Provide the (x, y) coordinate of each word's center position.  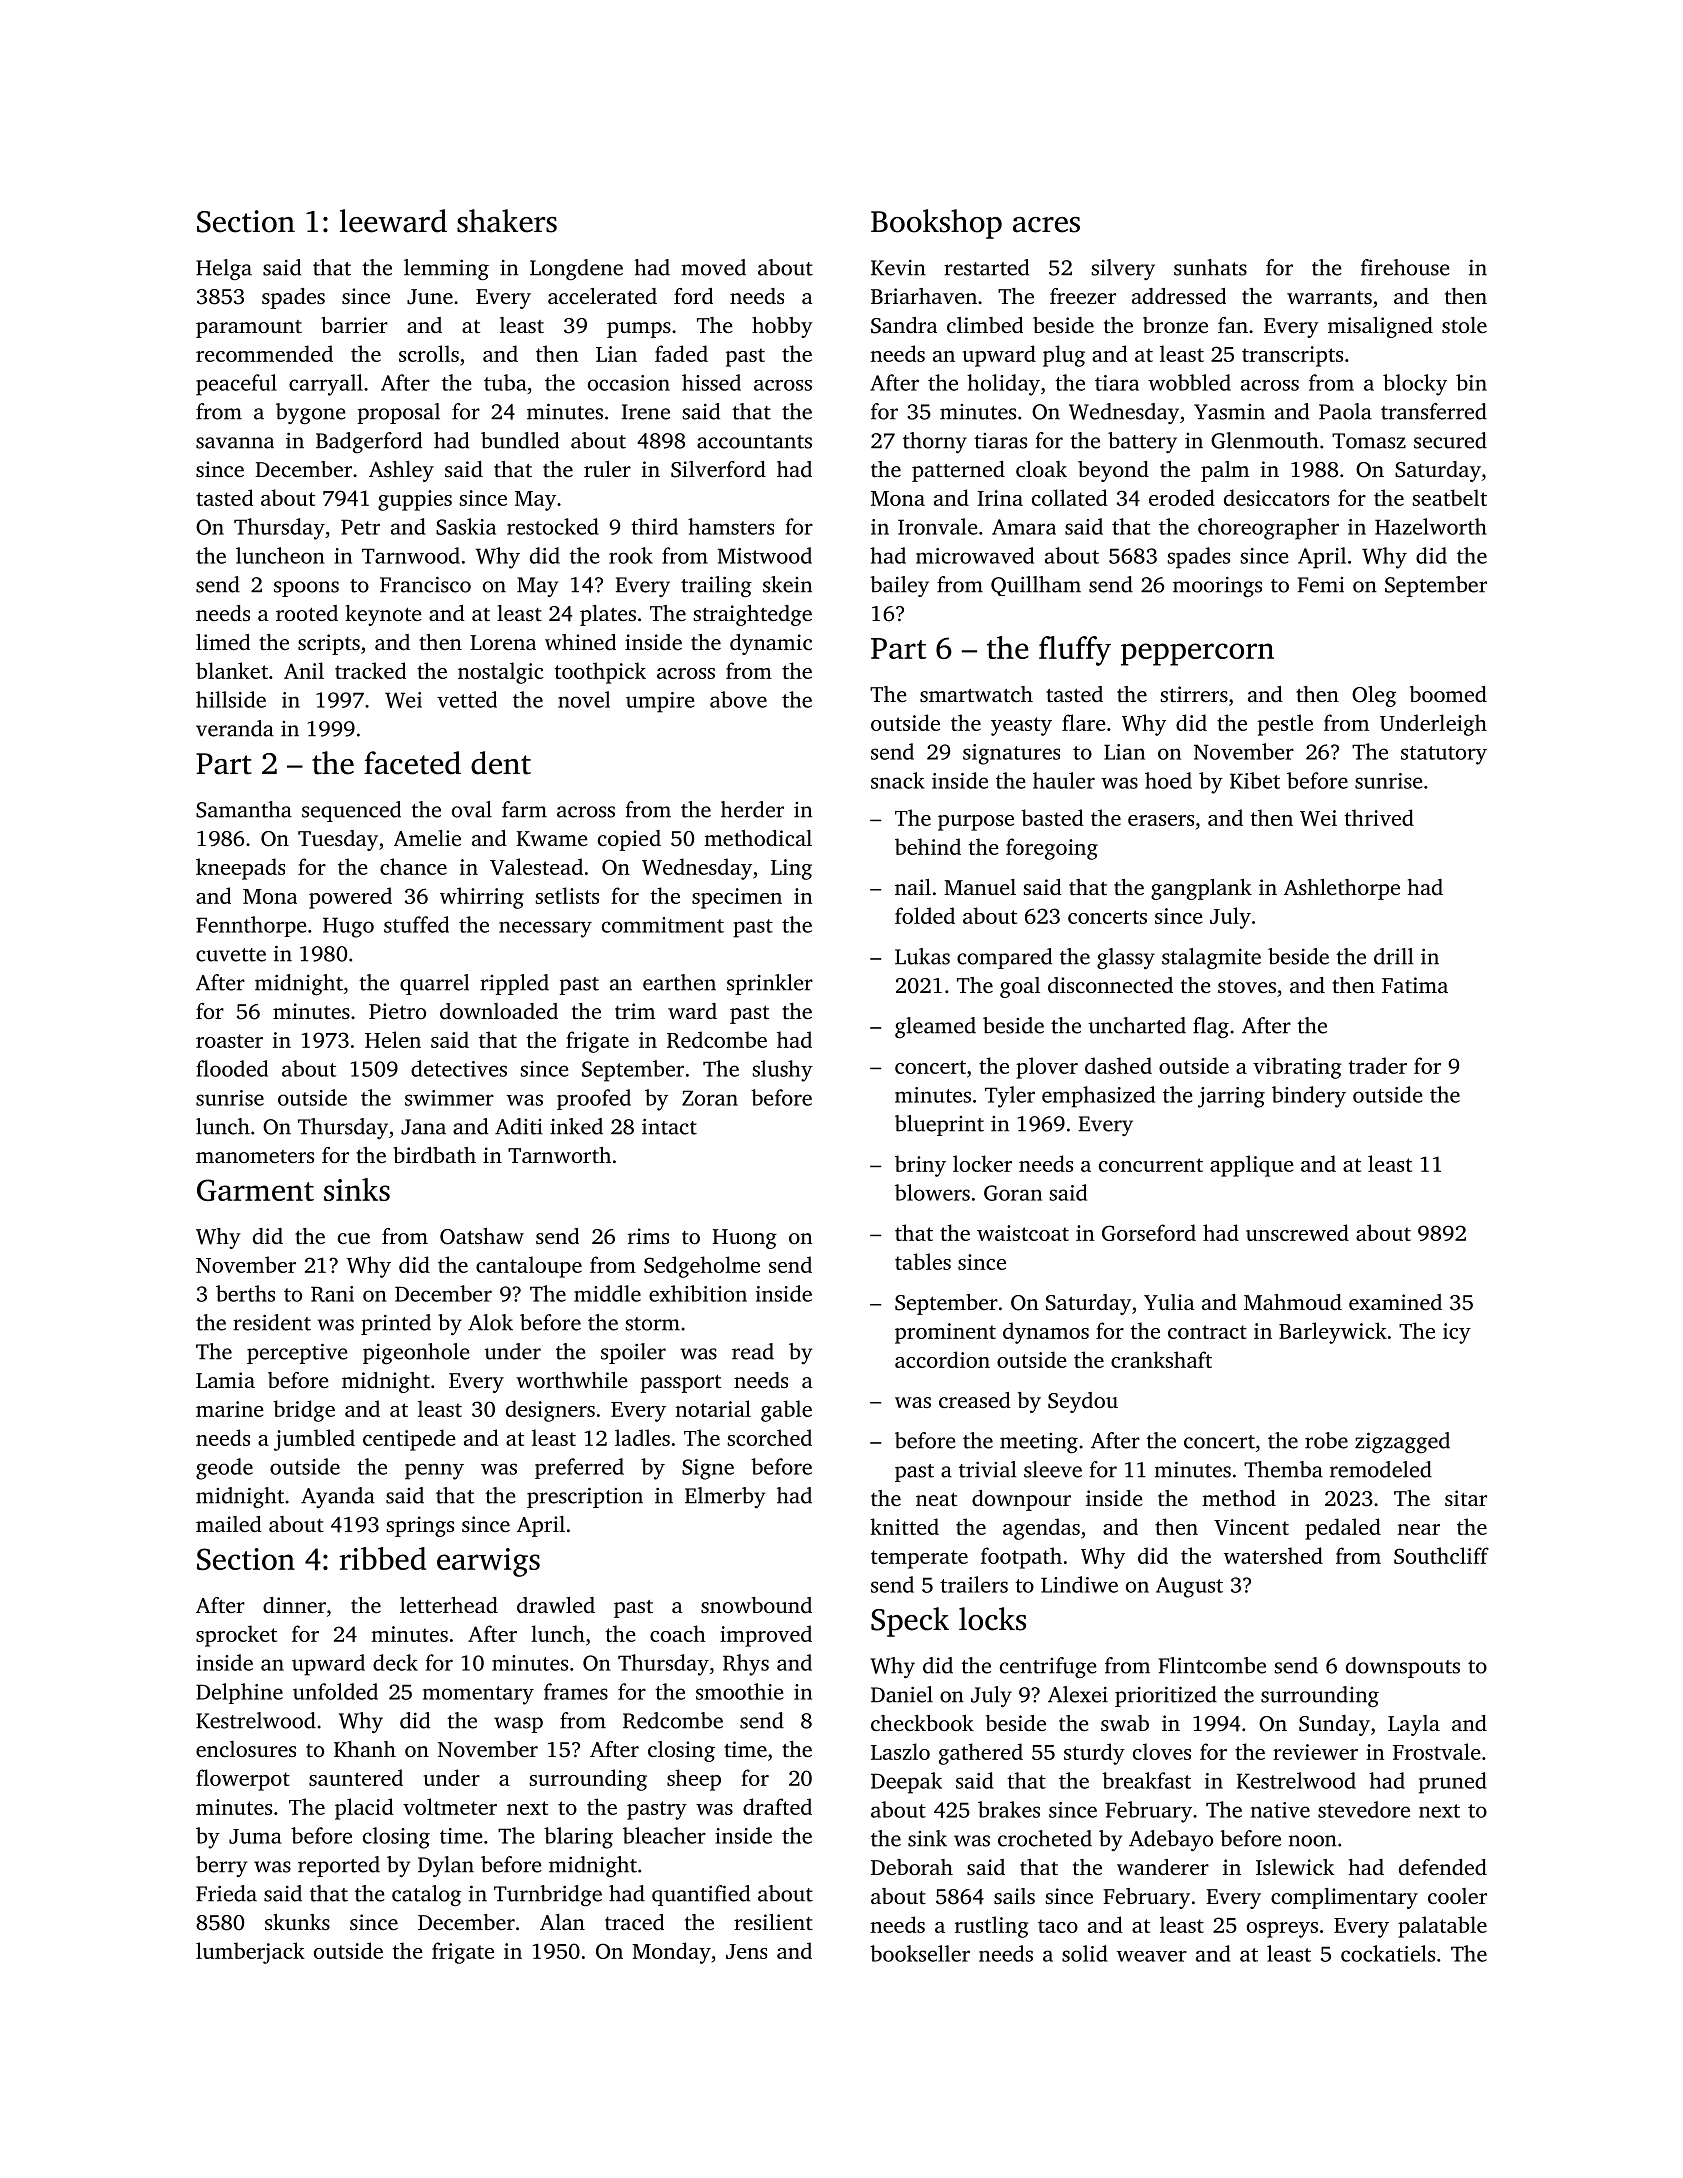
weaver (1152, 1956)
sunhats (1210, 267)
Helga (224, 270)
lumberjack (250, 1953)
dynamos (1046, 1333)
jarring (1231, 1097)
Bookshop (936, 224)
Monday (671, 1953)
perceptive (297, 1353)
